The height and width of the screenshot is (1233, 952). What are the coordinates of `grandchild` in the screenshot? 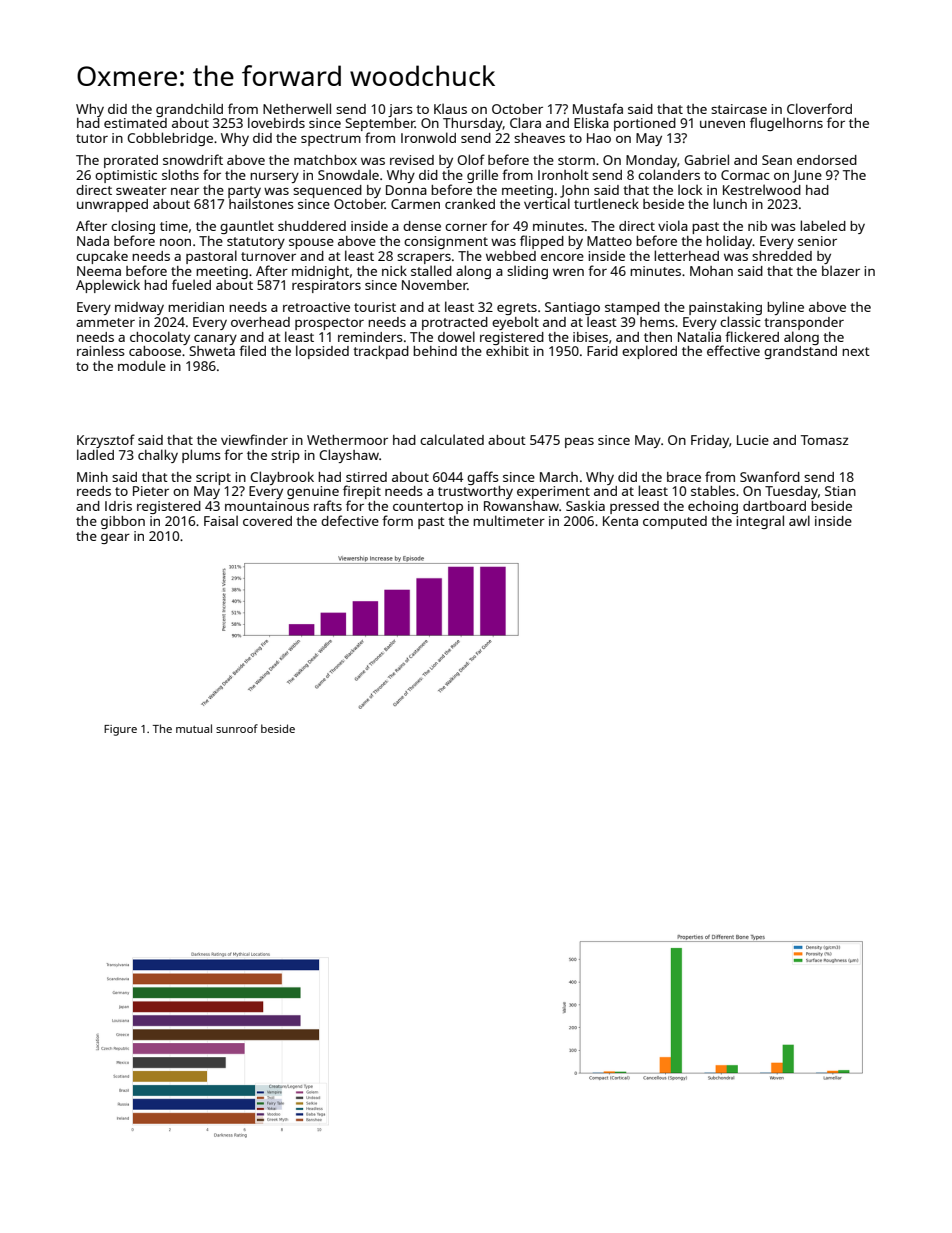 It's located at (189, 110).
